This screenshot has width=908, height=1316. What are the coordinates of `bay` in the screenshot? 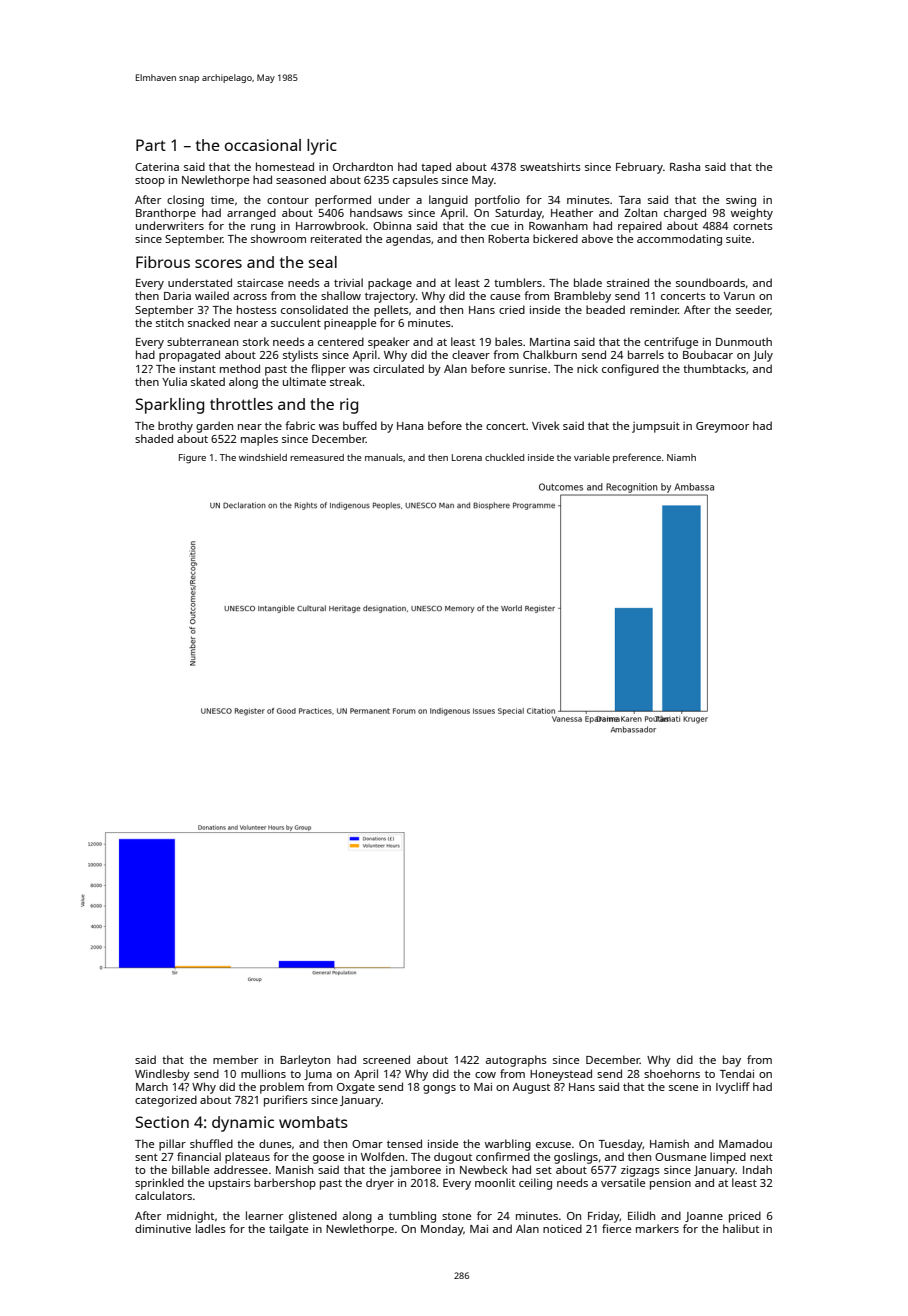 It's located at (732, 1061).
